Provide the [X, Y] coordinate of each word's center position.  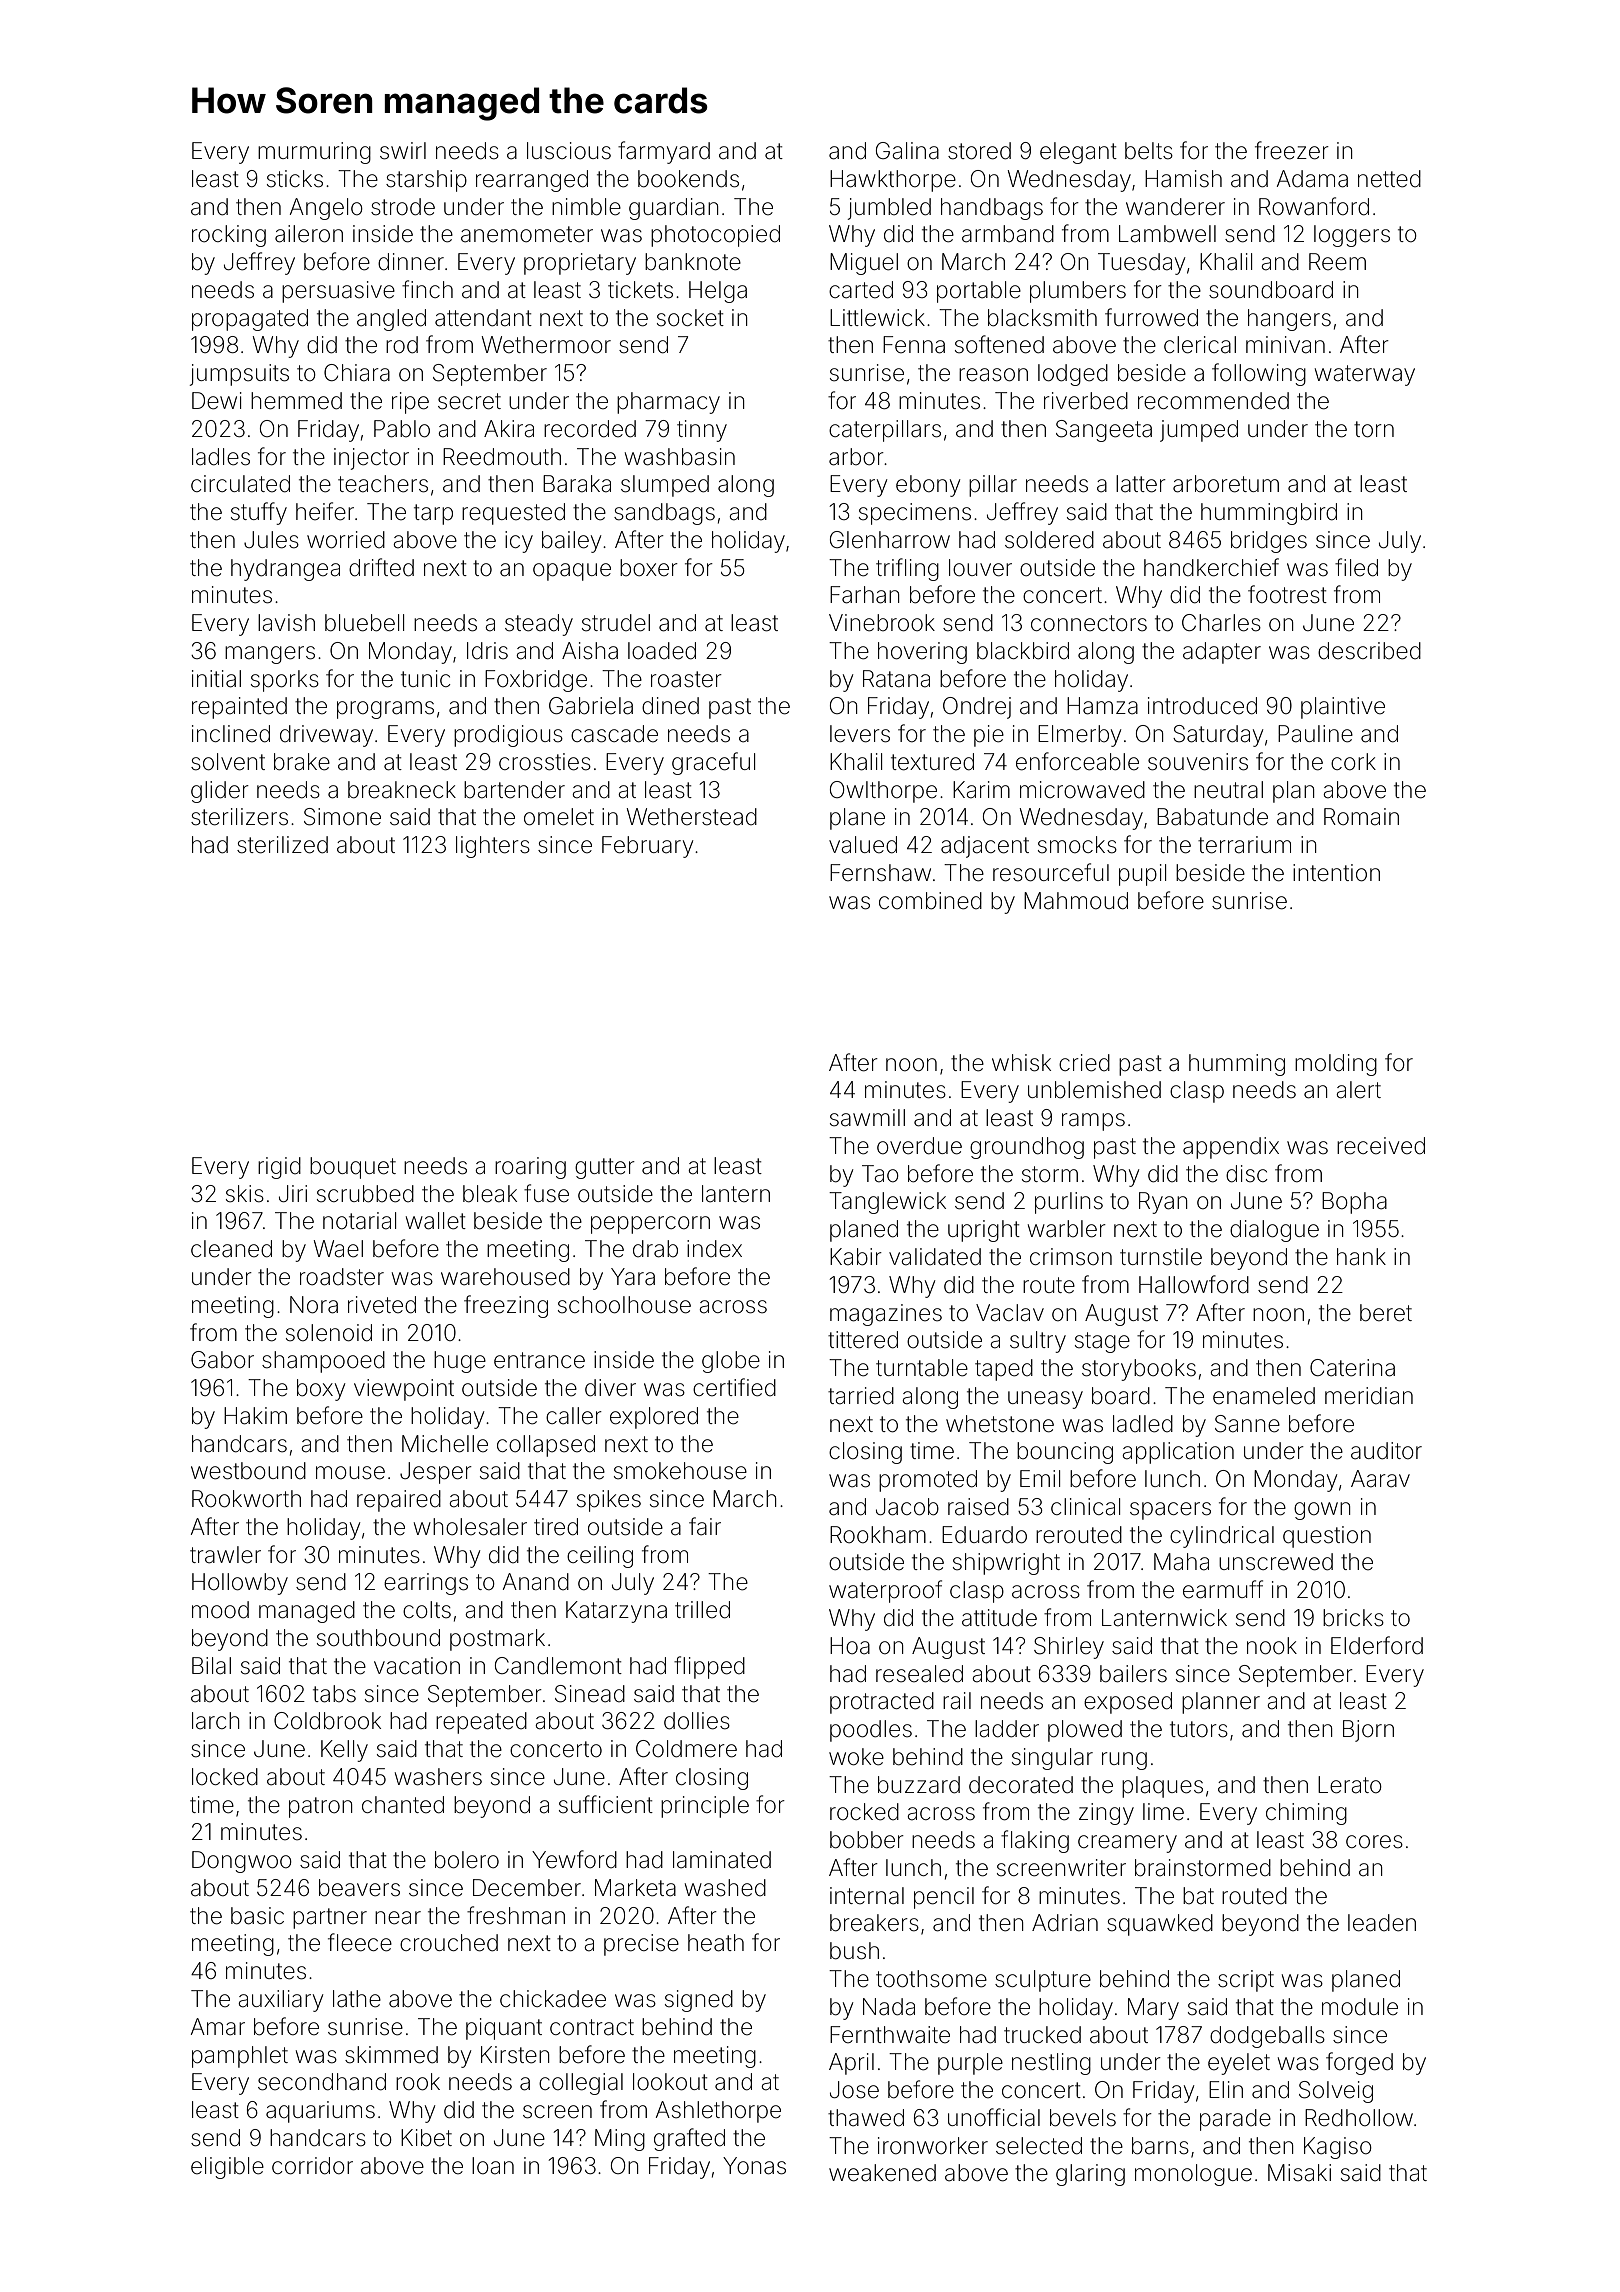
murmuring [314, 153]
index [714, 1249]
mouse [350, 1473]
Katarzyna [616, 1612]
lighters [493, 847]
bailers [1133, 1674]
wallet [436, 1221]
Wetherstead [692, 817]
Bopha [1354, 1203]
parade [1235, 2120]
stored [979, 151]
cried [1084, 1063]
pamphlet [240, 2057]
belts [1149, 151]
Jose [854, 2090]
